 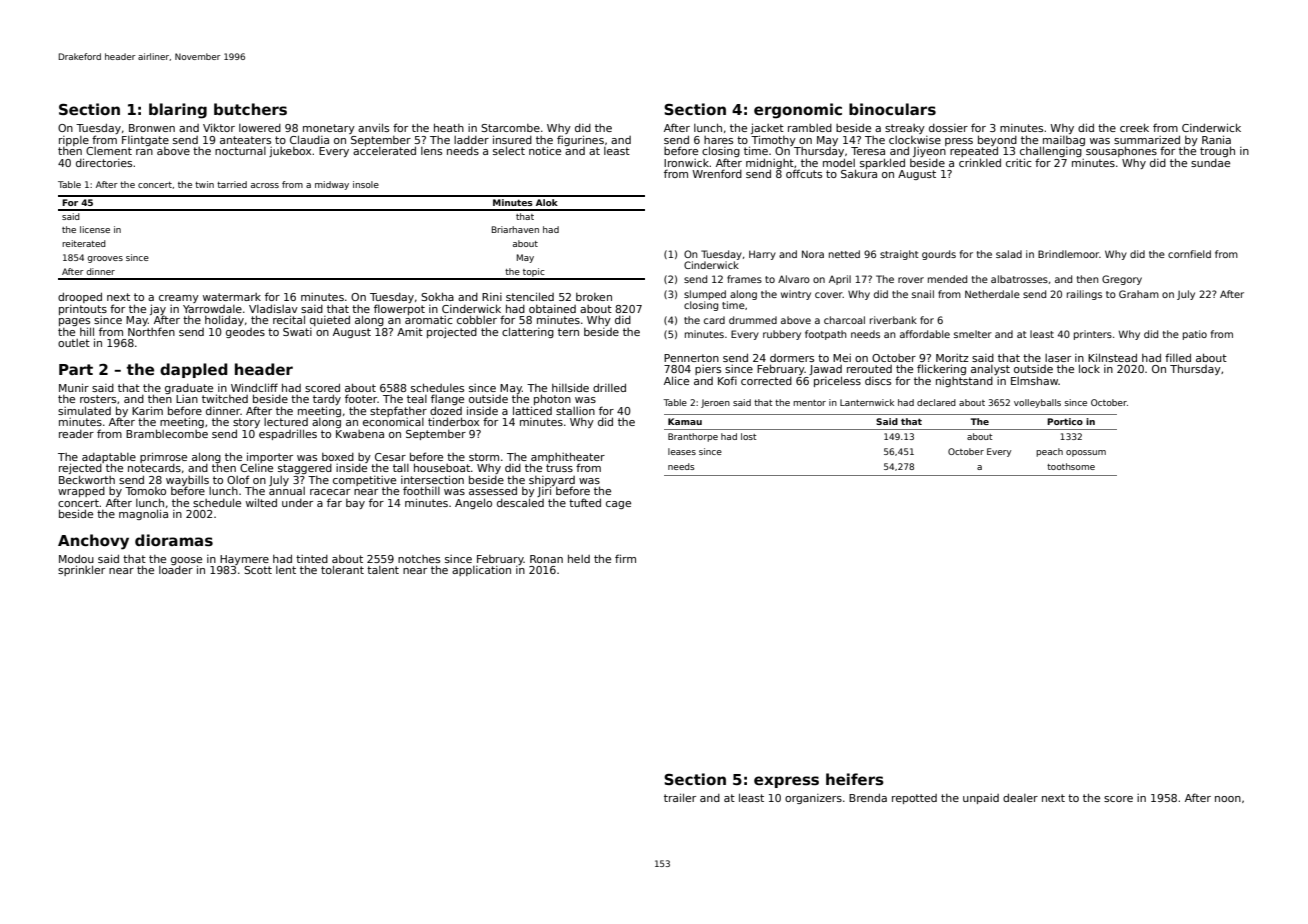 What do you see at coordinates (152, 128) in the screenshot?
I see `Bronwen` at bounding box center [152, 128].
